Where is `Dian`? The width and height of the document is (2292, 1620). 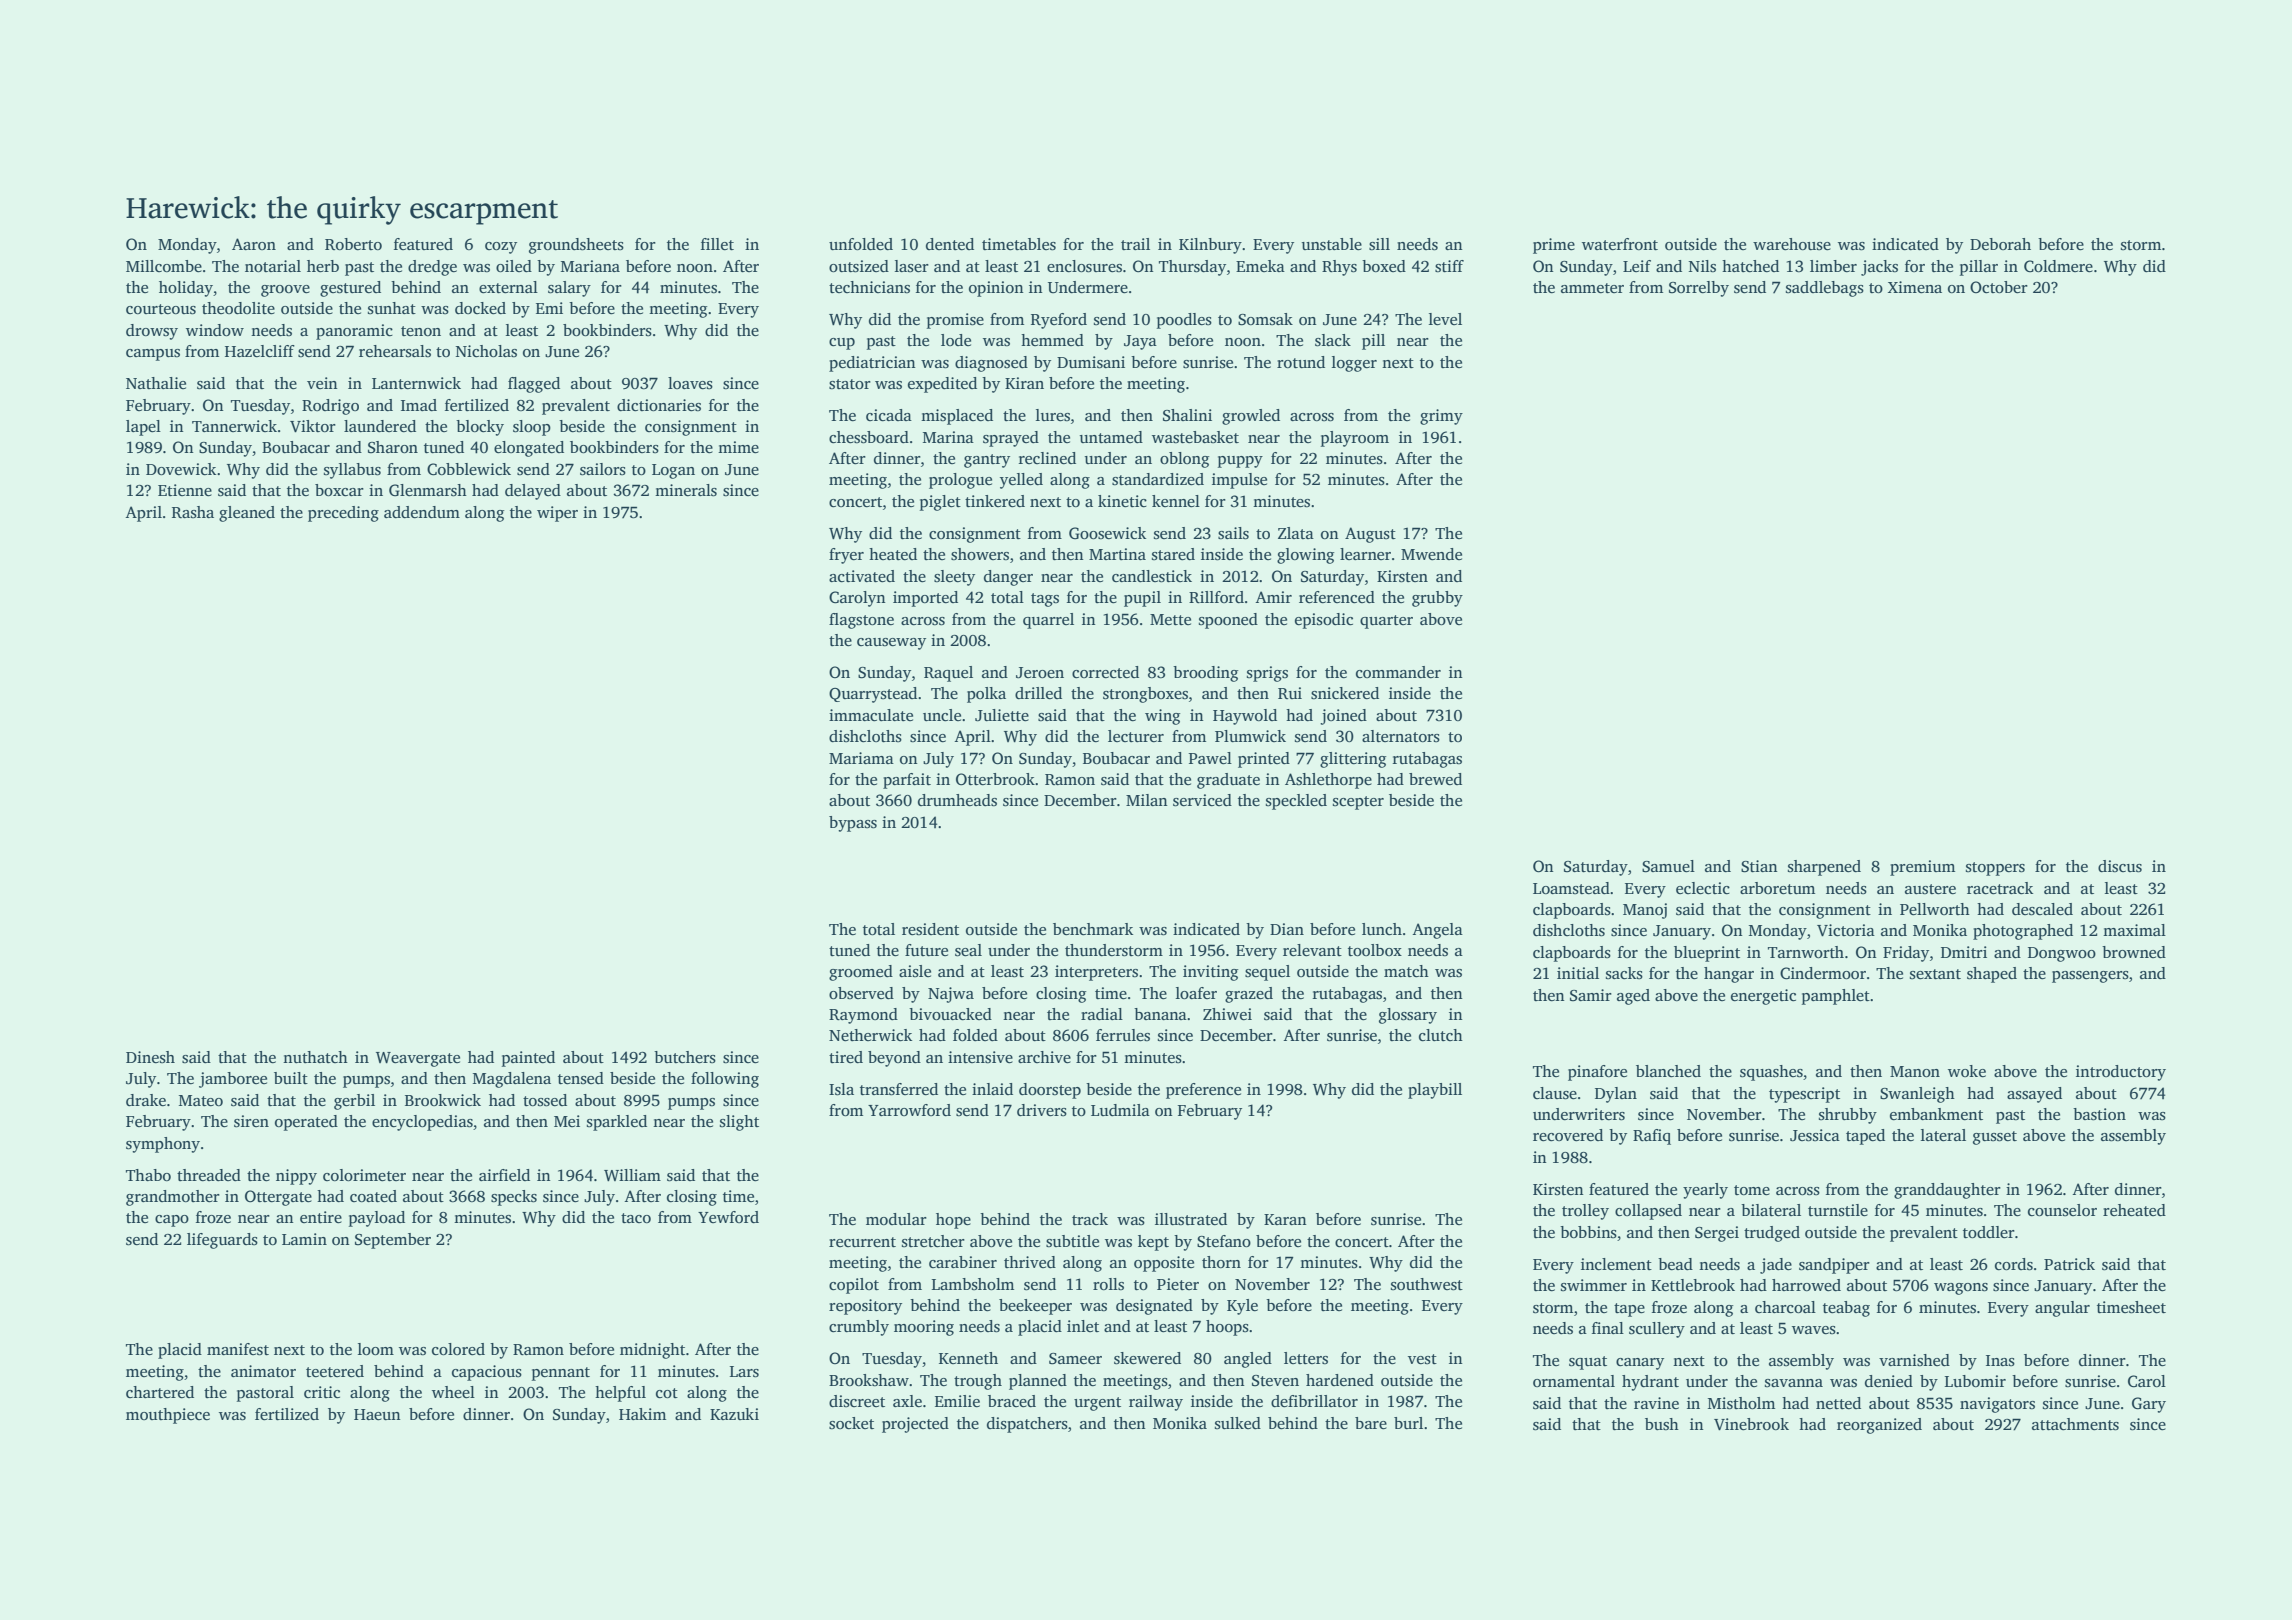
Dian is located at coordinates (1287, 929).
